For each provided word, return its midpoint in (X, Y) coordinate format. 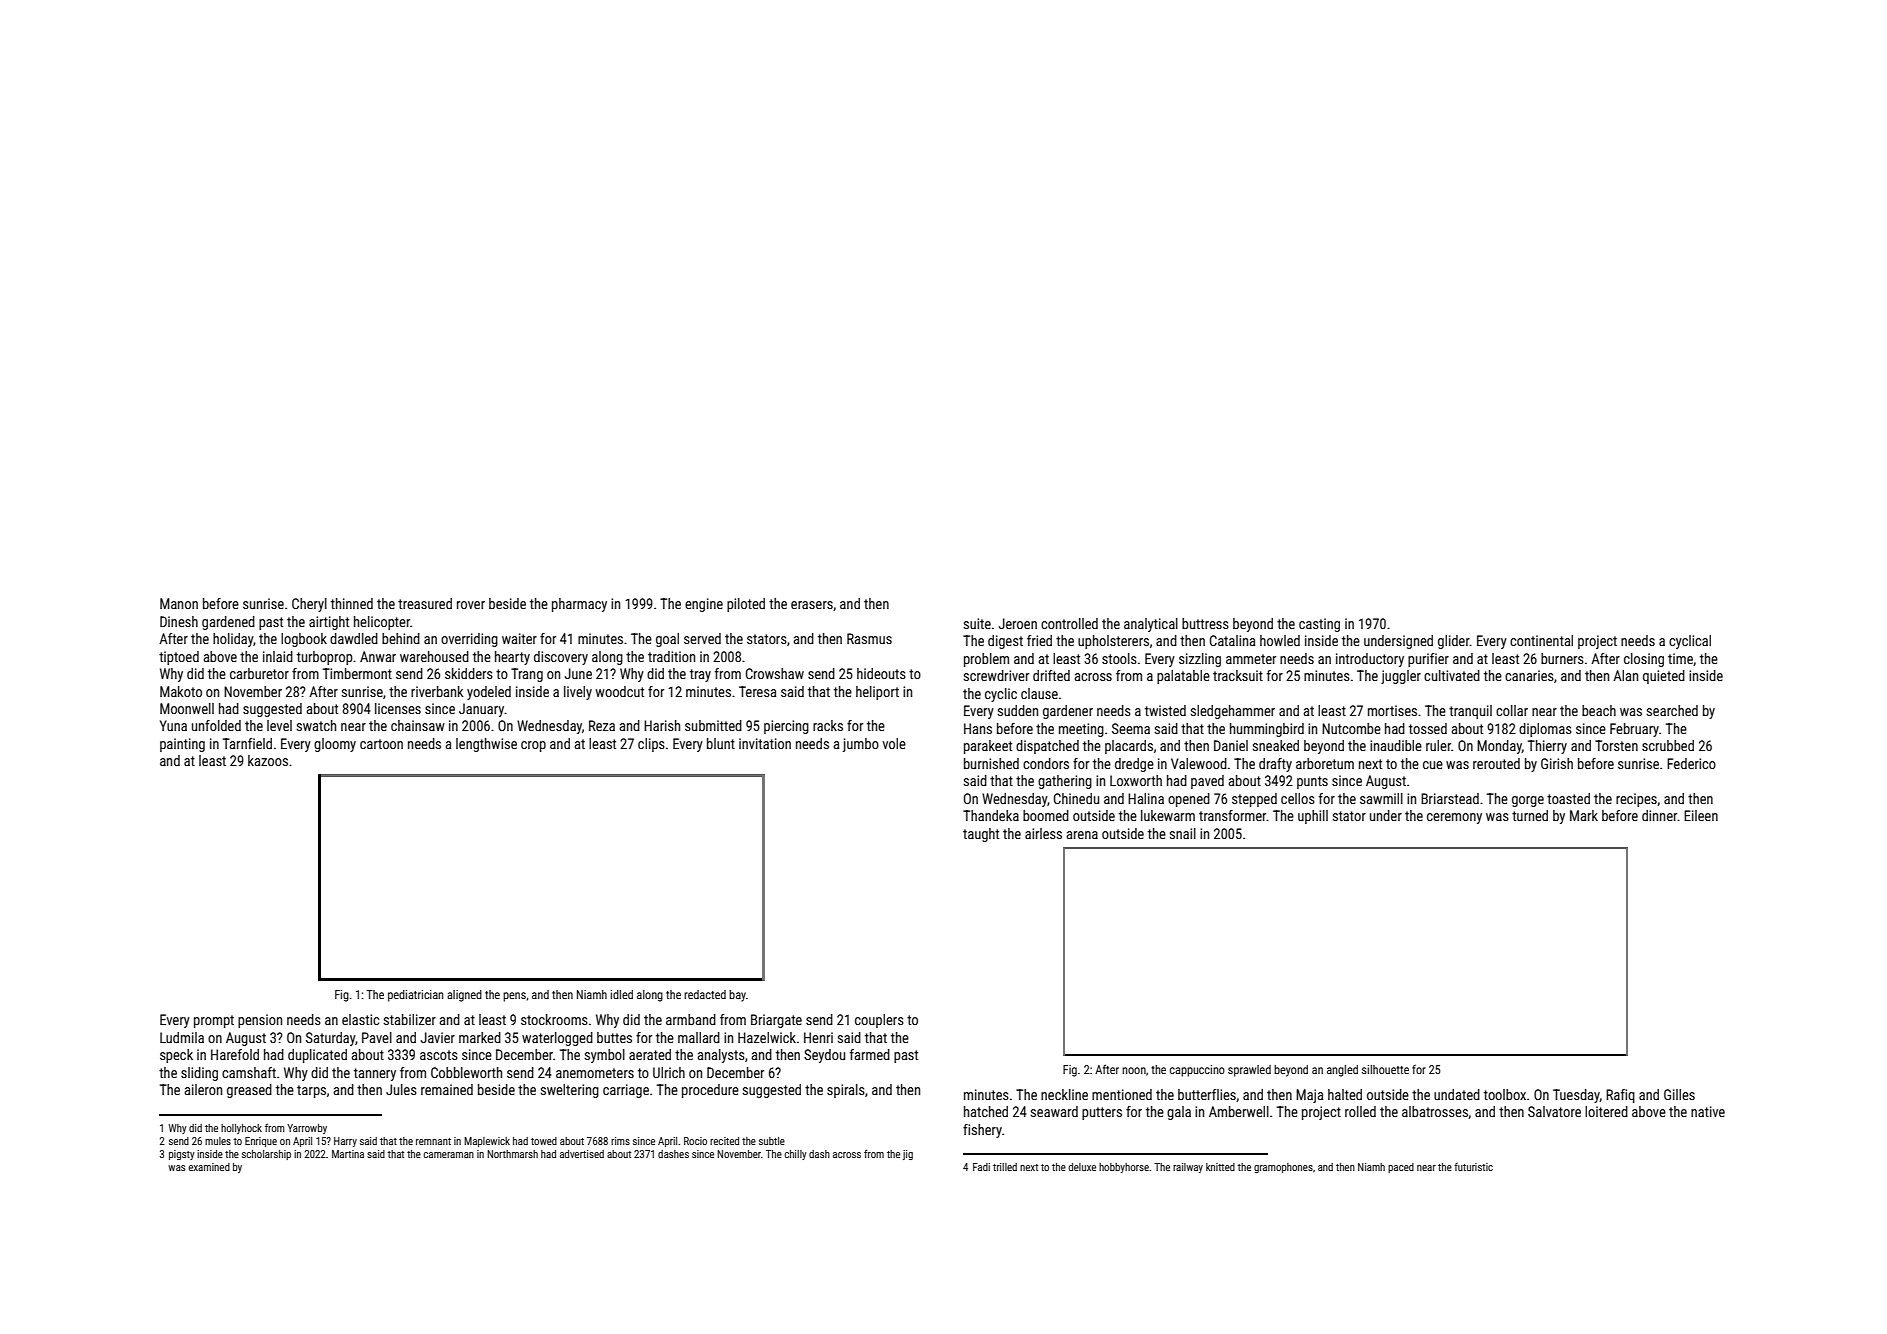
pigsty (182, 1155)
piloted (746, 605)
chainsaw (418, 725)
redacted (705, 994)
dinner (1660, 815)
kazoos (268, 760)
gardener (1068, 712)
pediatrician (415, 996)
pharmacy (579, 605)
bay (737, 996)
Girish (1557, 763)
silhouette (1385, 1069)
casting (1319, 625)
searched (1672, 710)
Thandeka (991, 815)
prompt (214, 1021)
